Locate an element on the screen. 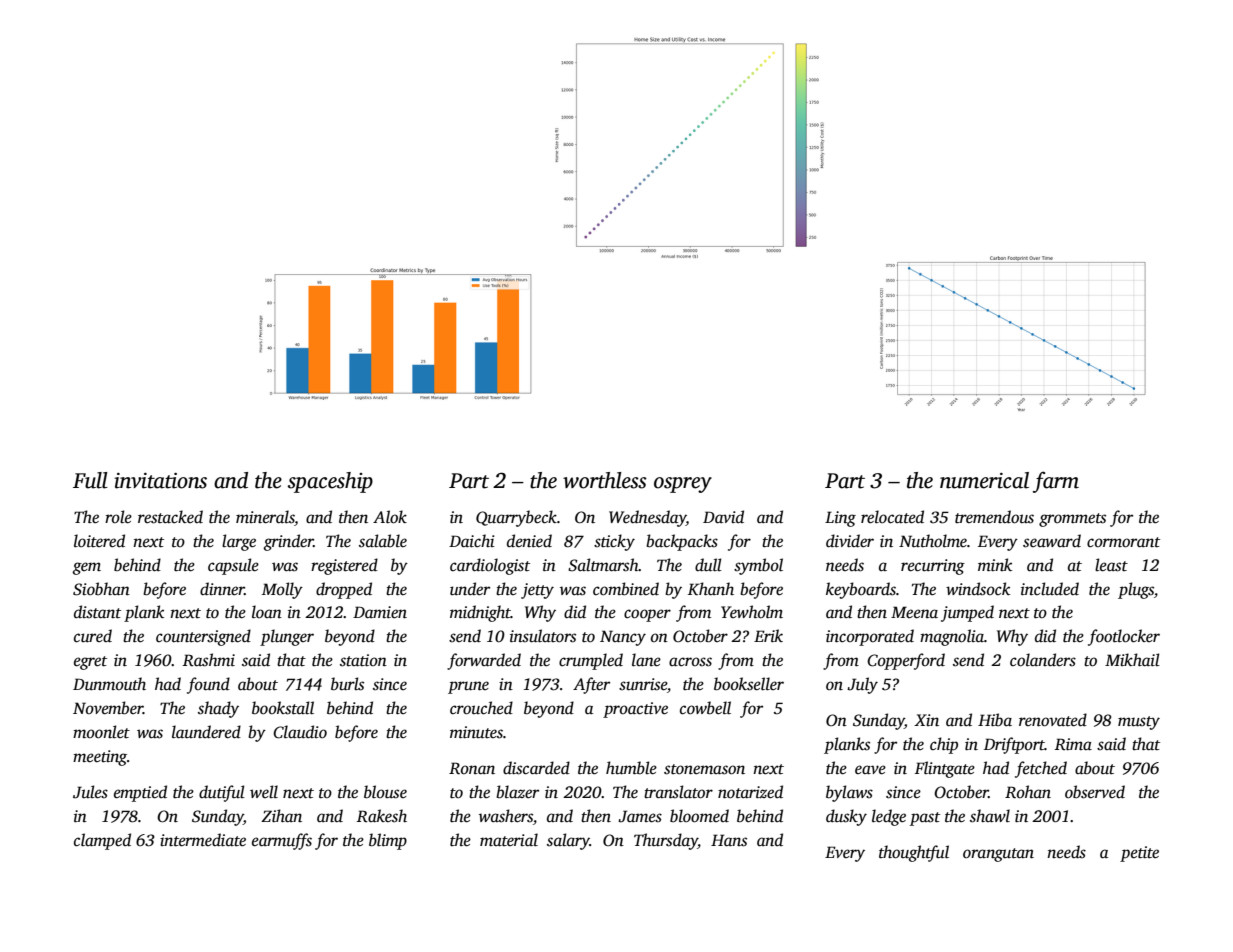 The image size is (1233, 952). worthless is located at coordinates (605, 480).
